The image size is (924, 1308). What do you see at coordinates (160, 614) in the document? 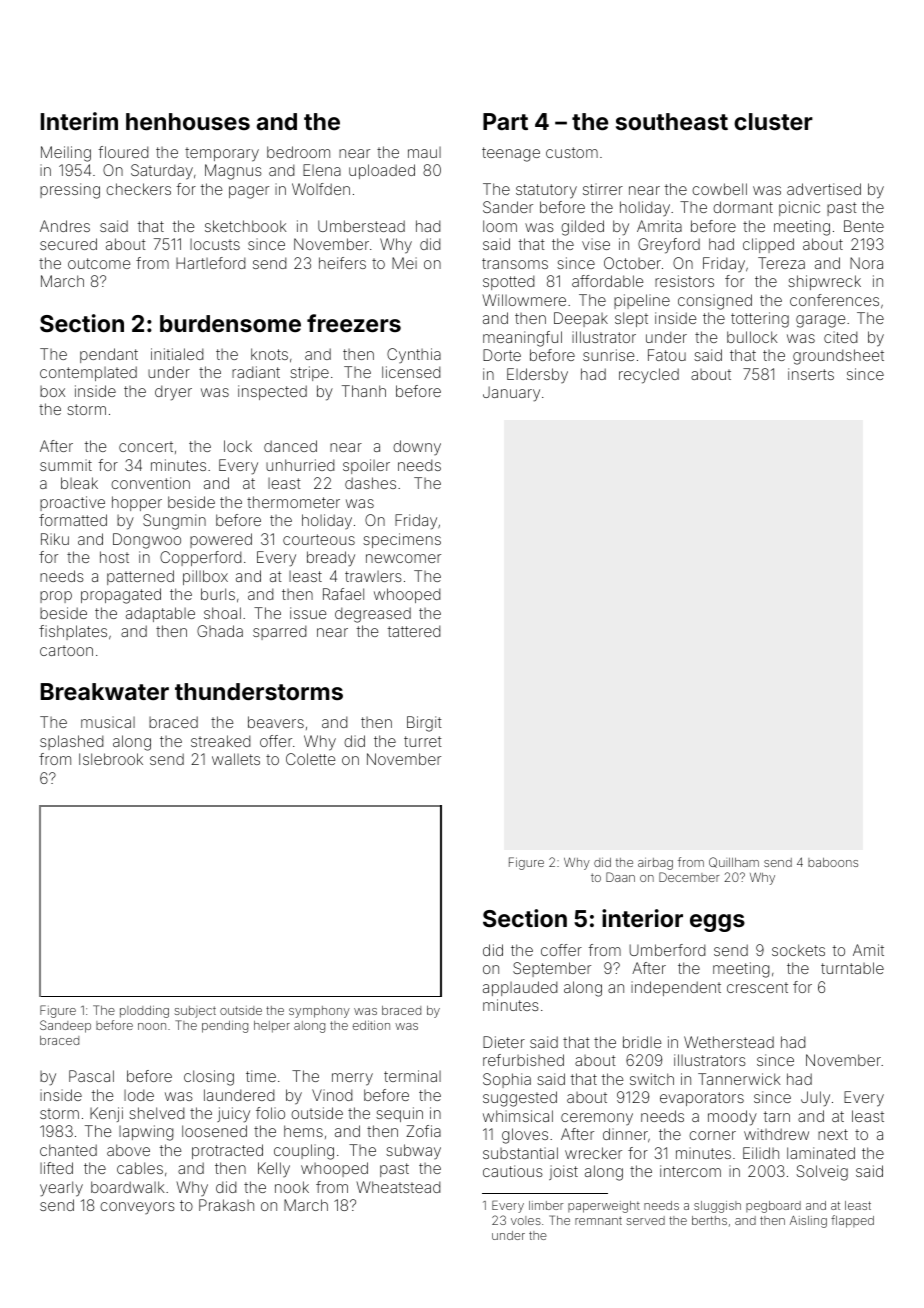
I see `adaptable` at bounding box center [160, 614].
